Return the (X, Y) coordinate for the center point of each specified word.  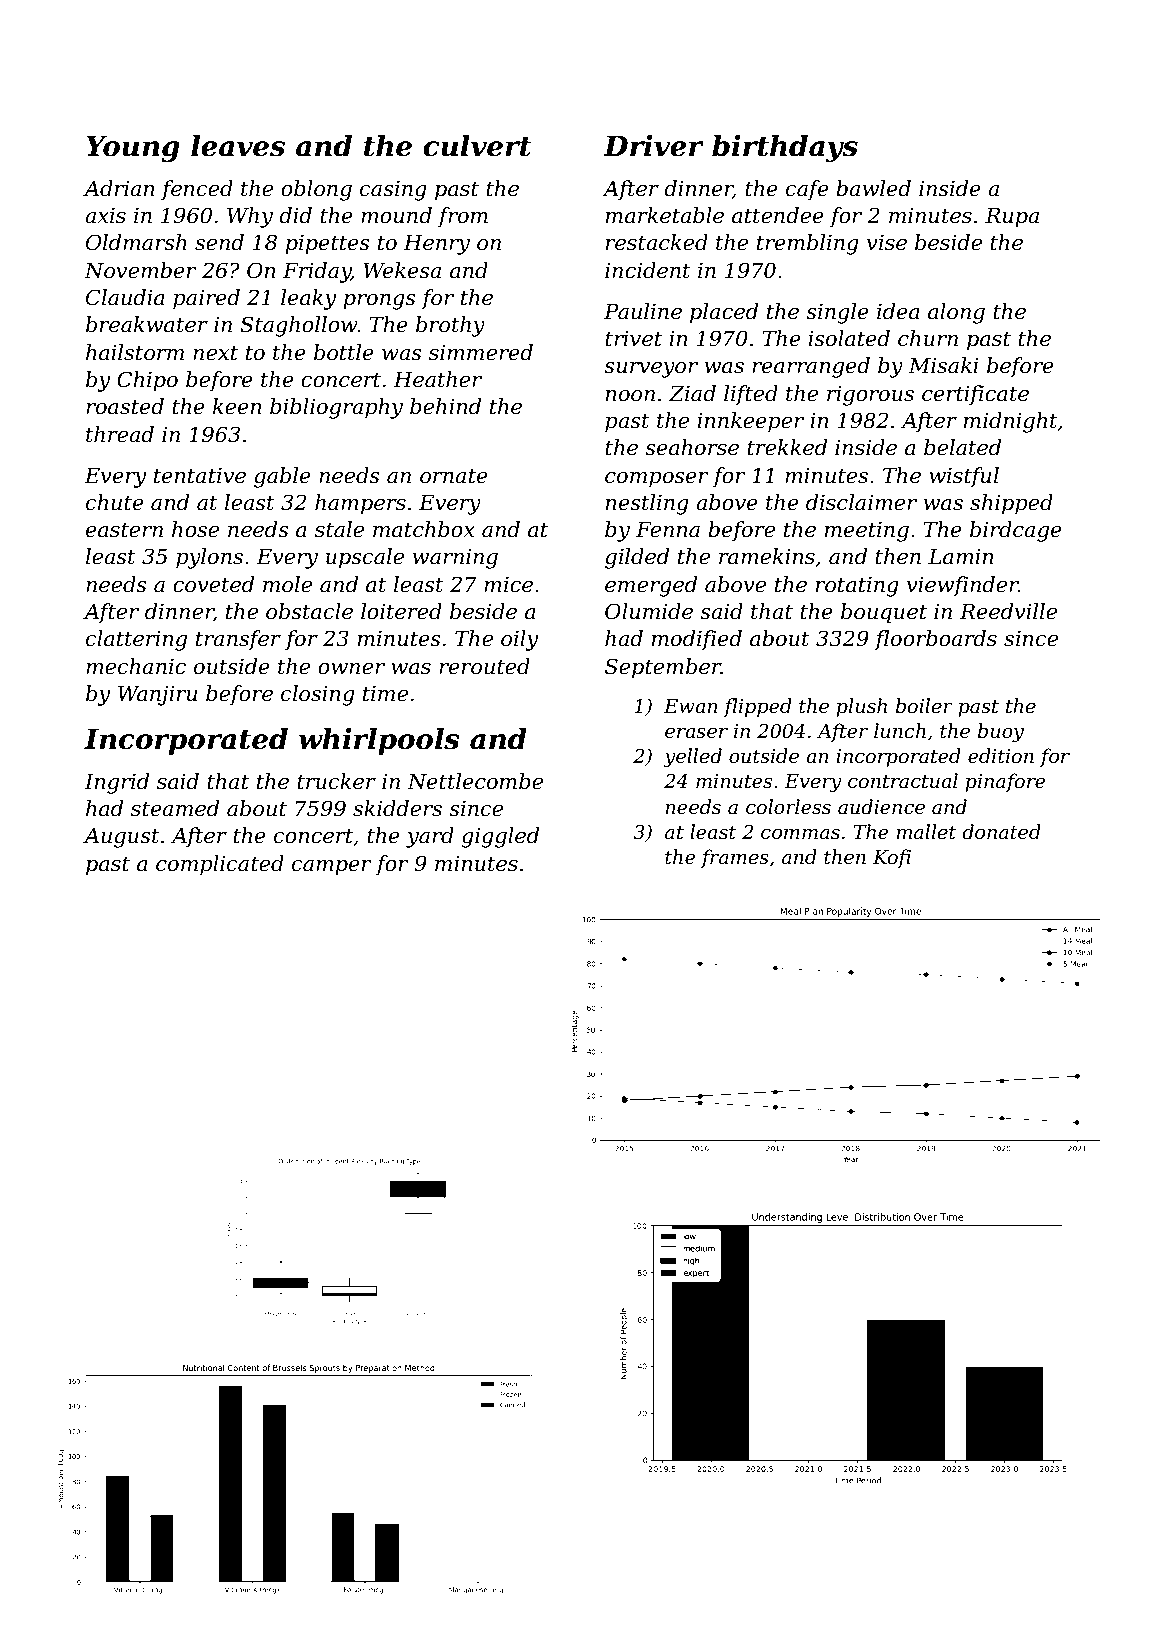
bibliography (336, 408)
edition (1001, 756)
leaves (238, 146)
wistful (964, 477)
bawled (873, 188)
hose (195, 529)
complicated (220, 865)
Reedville (1008, 611)
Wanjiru (158, 695)
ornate (454, 476)
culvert (477, 146)
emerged (651, 586)
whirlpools (379, 741)
